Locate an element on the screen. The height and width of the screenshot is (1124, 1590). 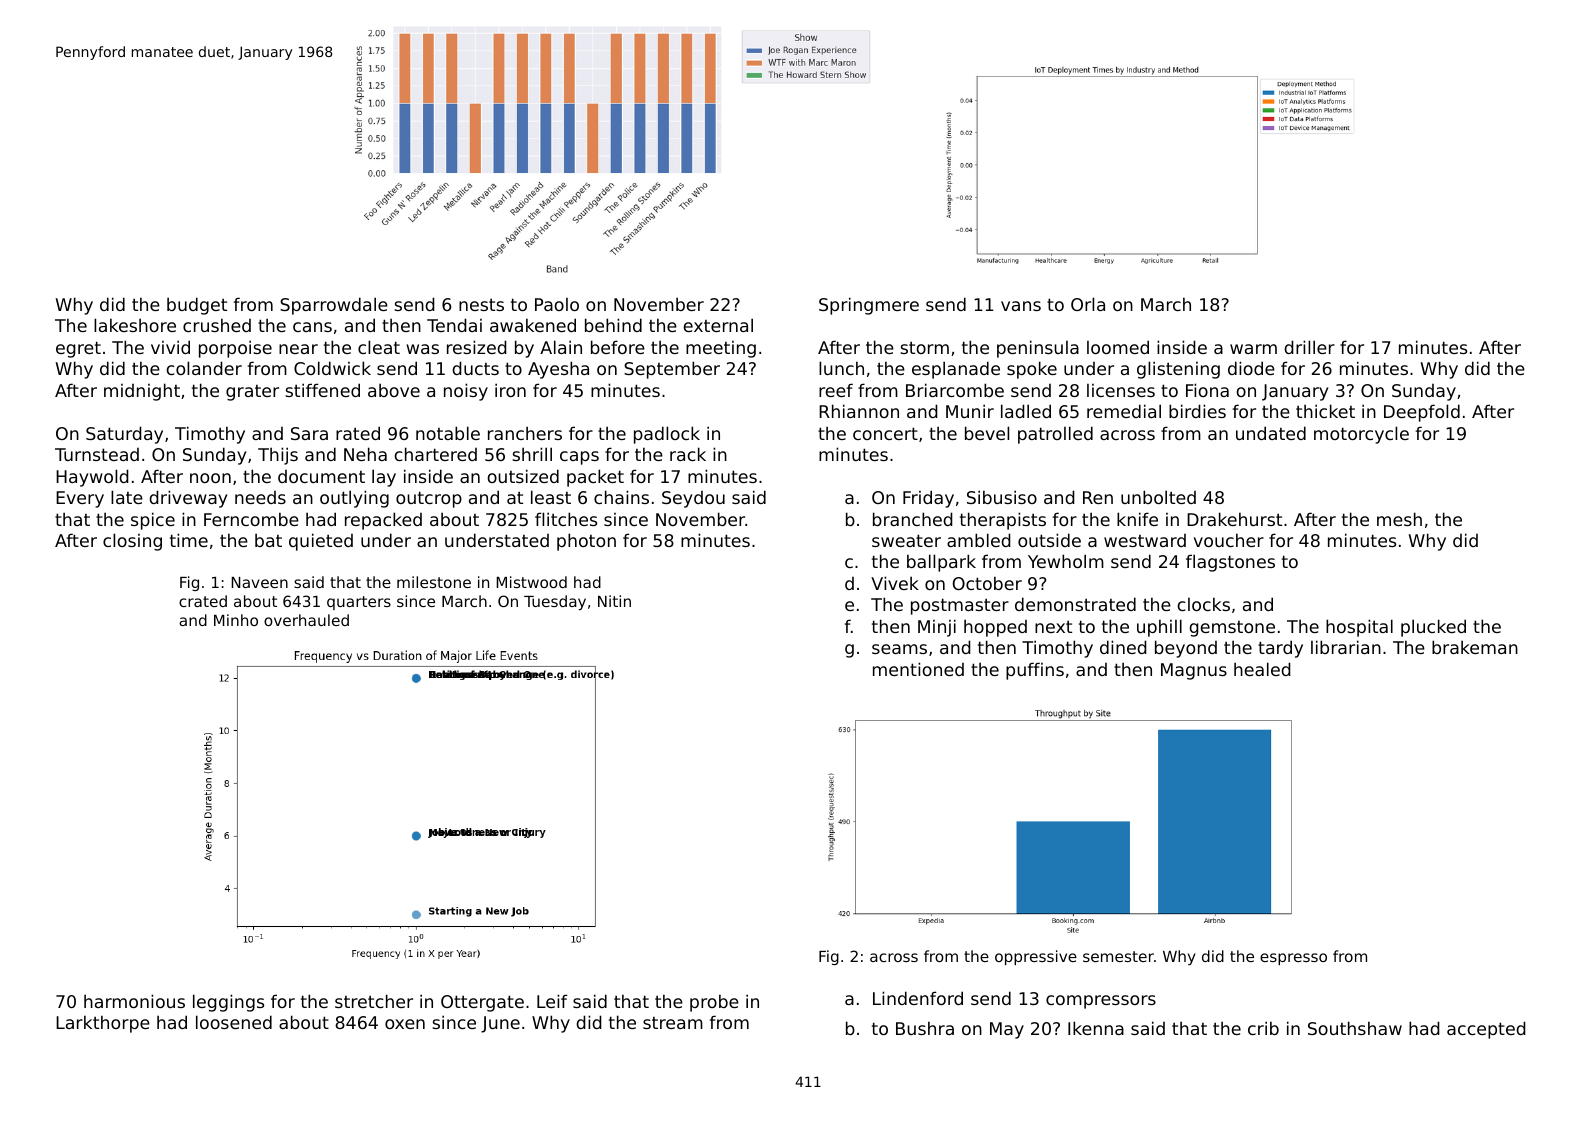
caps is located at coordinates (579, 458).
